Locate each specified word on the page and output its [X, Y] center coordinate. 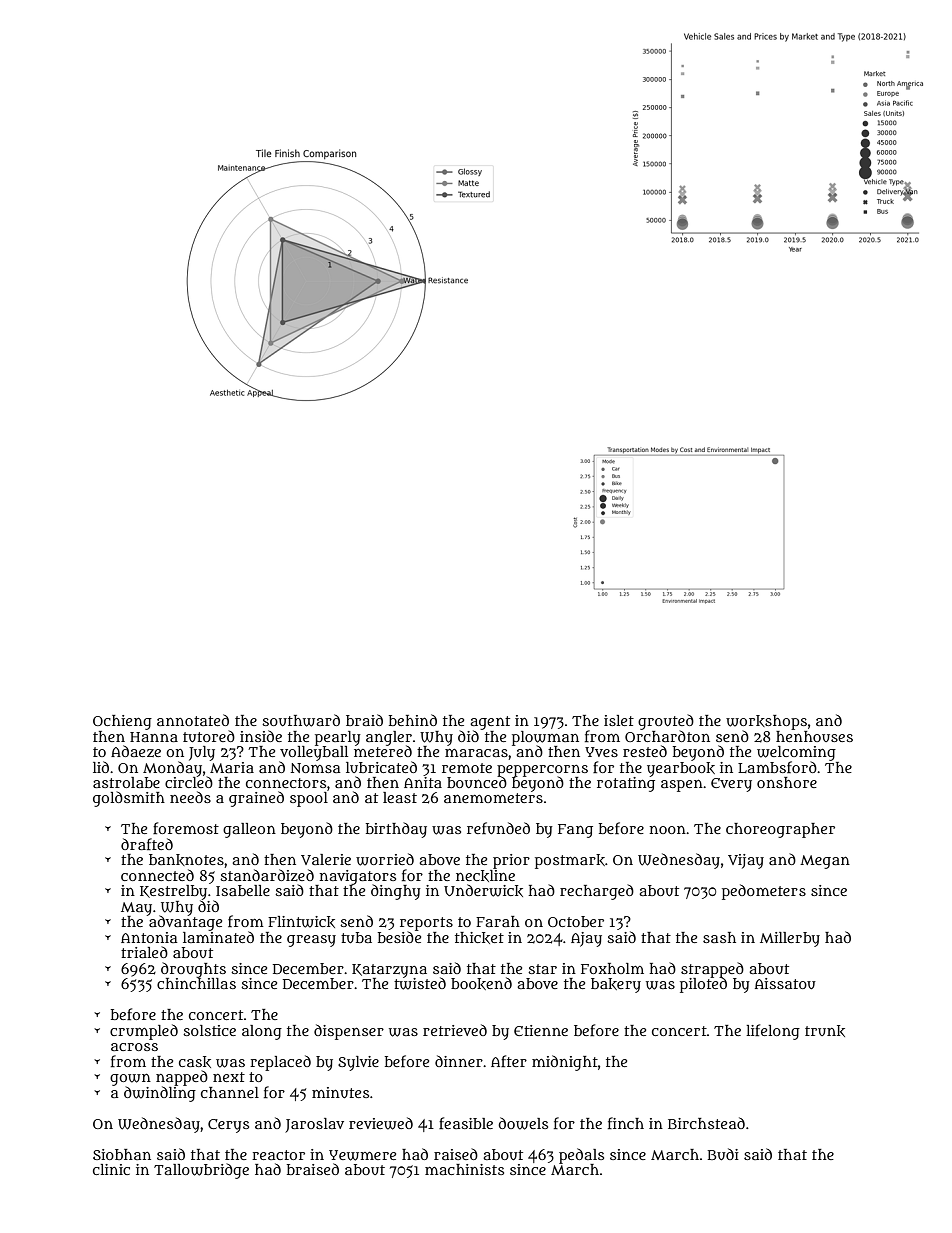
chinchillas [196, 983]
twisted [420, 984]
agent [490, 723]
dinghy [396, 892]
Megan [825, 862]
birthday [396, 830]
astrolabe [126, 782]
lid [101, 767]
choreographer [780, 830]
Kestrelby [173, 892]
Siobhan [122, 1154]
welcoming [796, 753]
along [262, 1032]
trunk [825, 1031]
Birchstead [706, 1123]
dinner [459, 1061]
